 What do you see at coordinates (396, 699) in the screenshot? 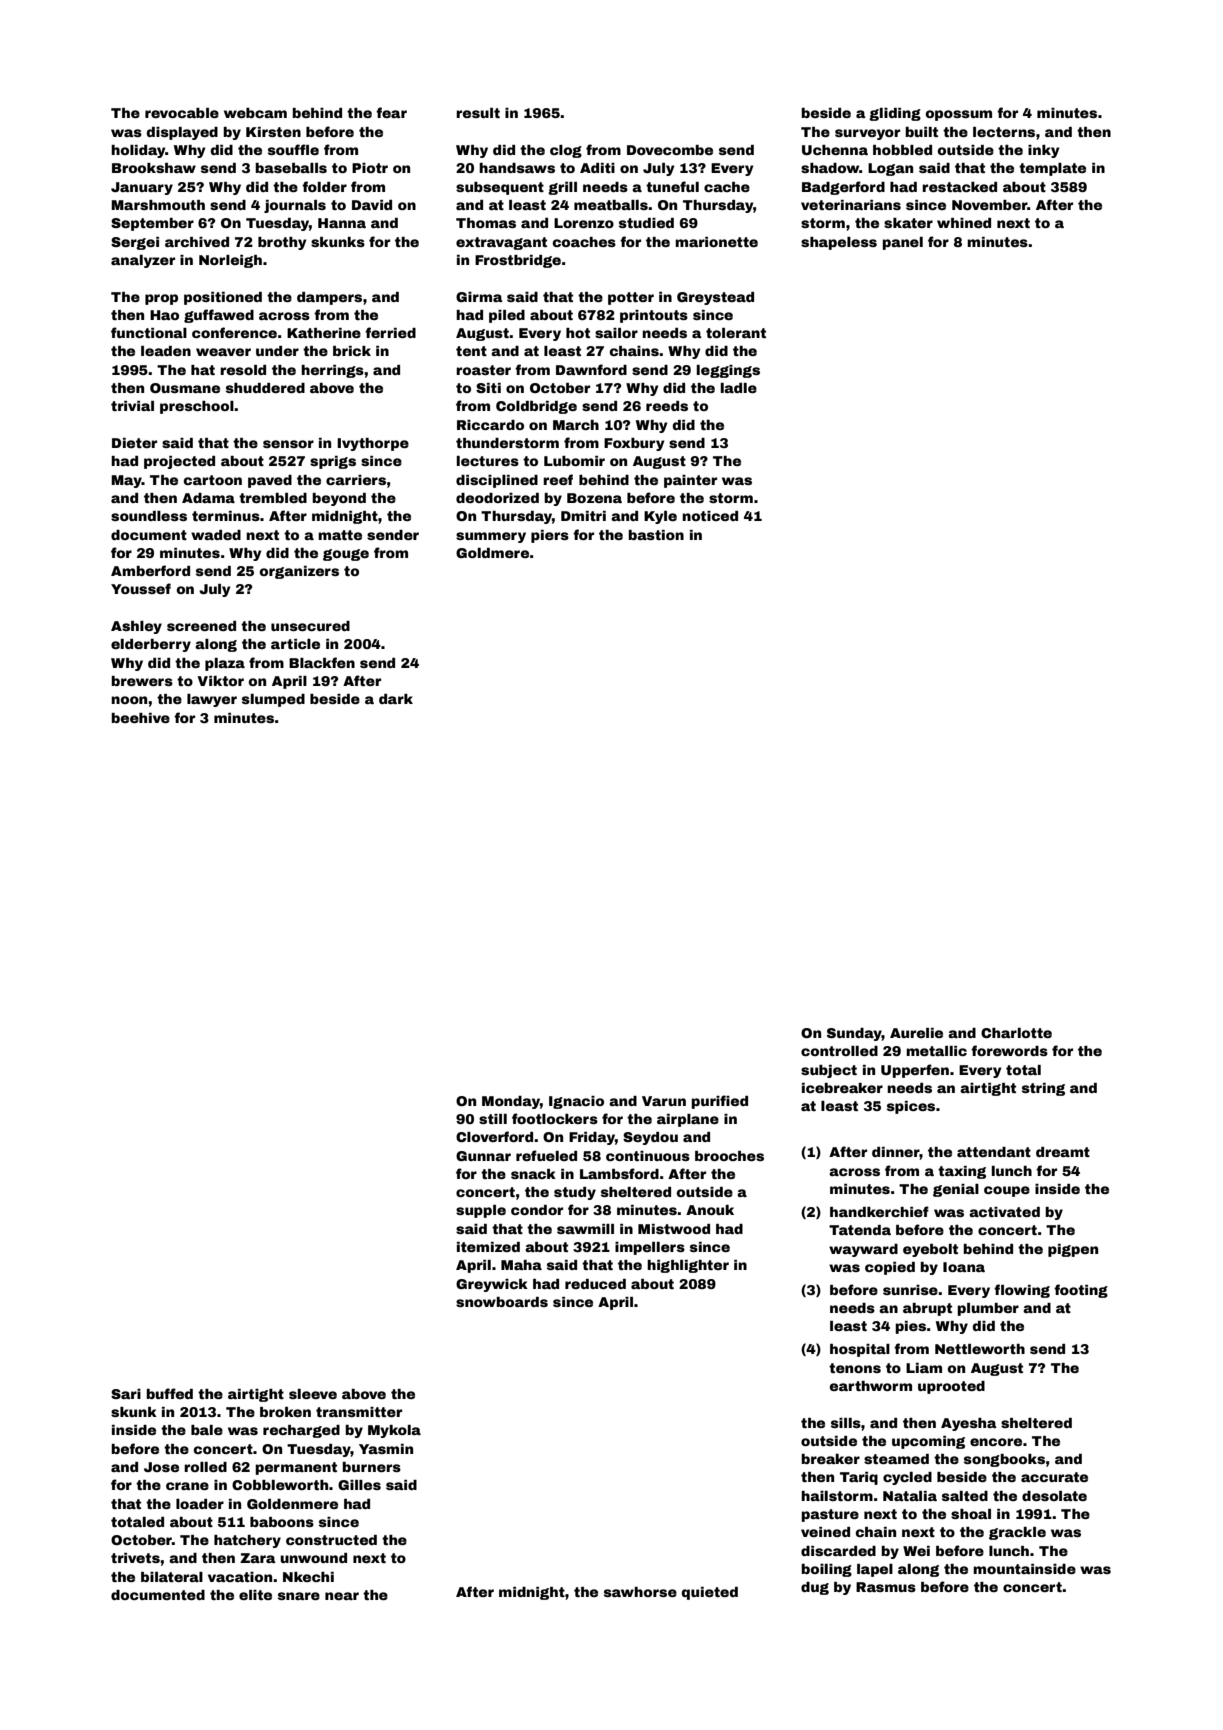
I see `dark` at bounding box center [396, 699].
